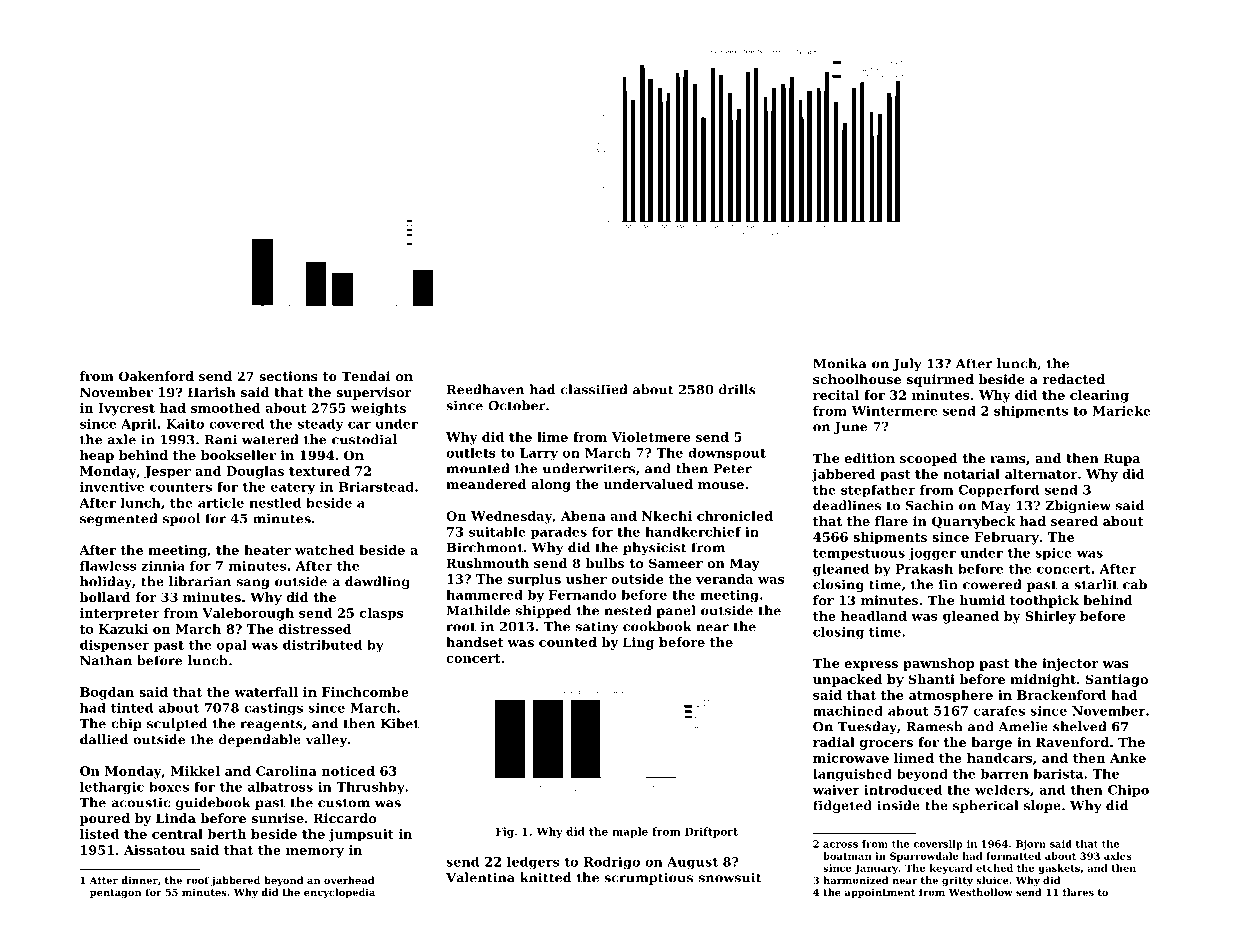 This page has height=952, width=1233. Describe the element at coordinates (727, 454) in the page. I see `downspout` at that location.
